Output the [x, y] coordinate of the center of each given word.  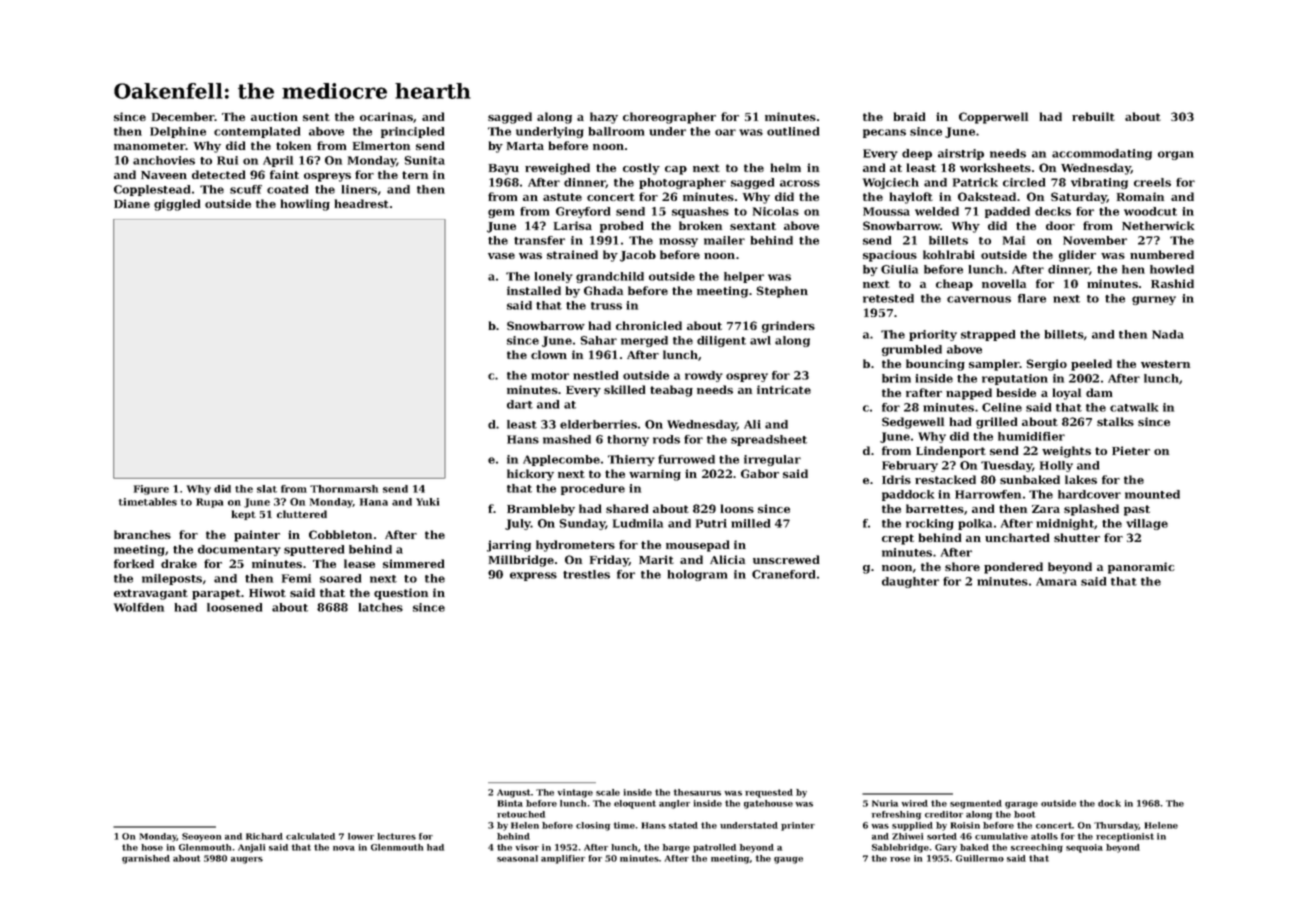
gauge [788, 860]
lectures [397, 836]
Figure [151, 490]
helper [744, 277]
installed [534, 290]
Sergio [1047, 365]
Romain [1140, 196]
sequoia [1084, 848]
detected [219, 174]
